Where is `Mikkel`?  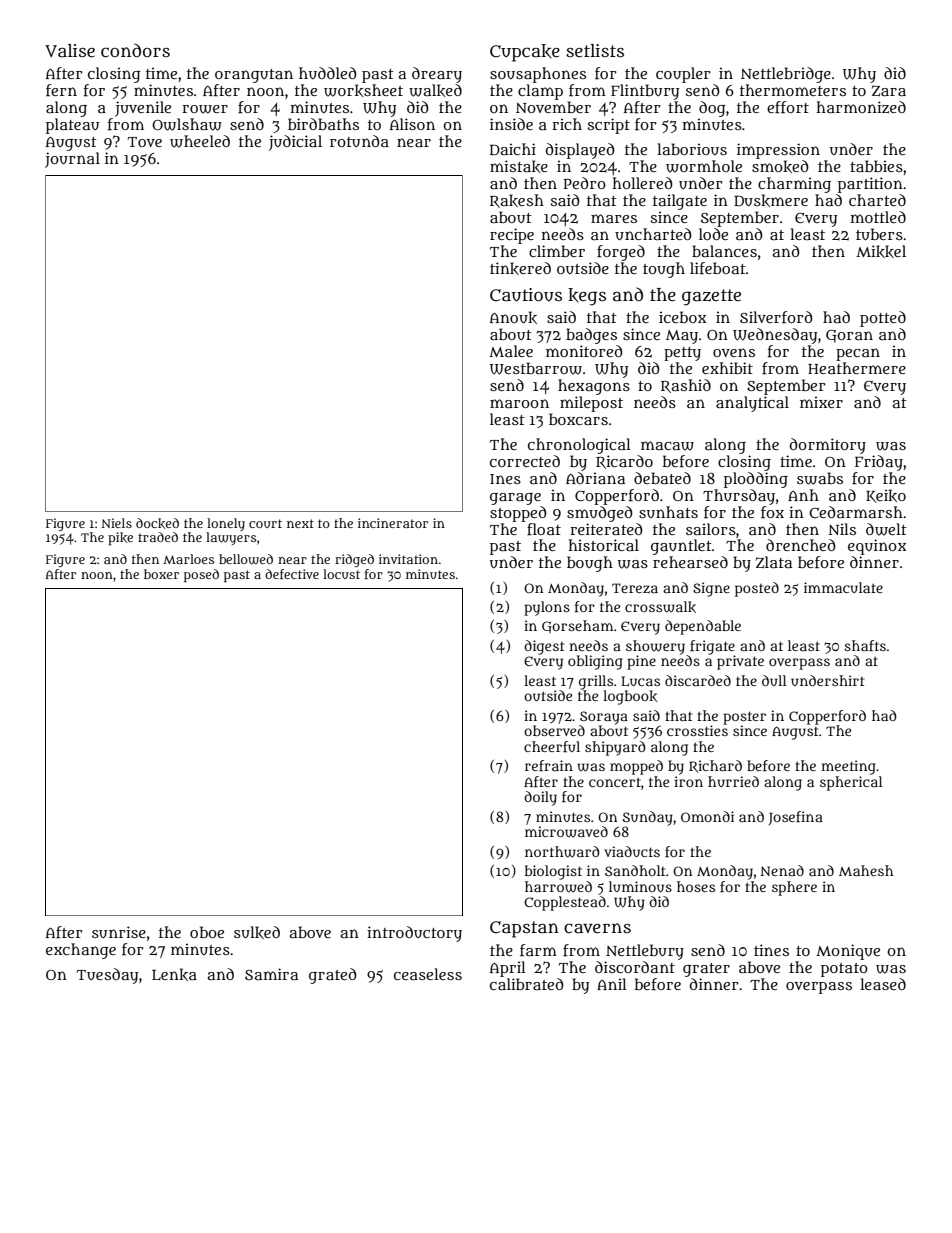 Mikkel is located at coordinates (881, 251).
